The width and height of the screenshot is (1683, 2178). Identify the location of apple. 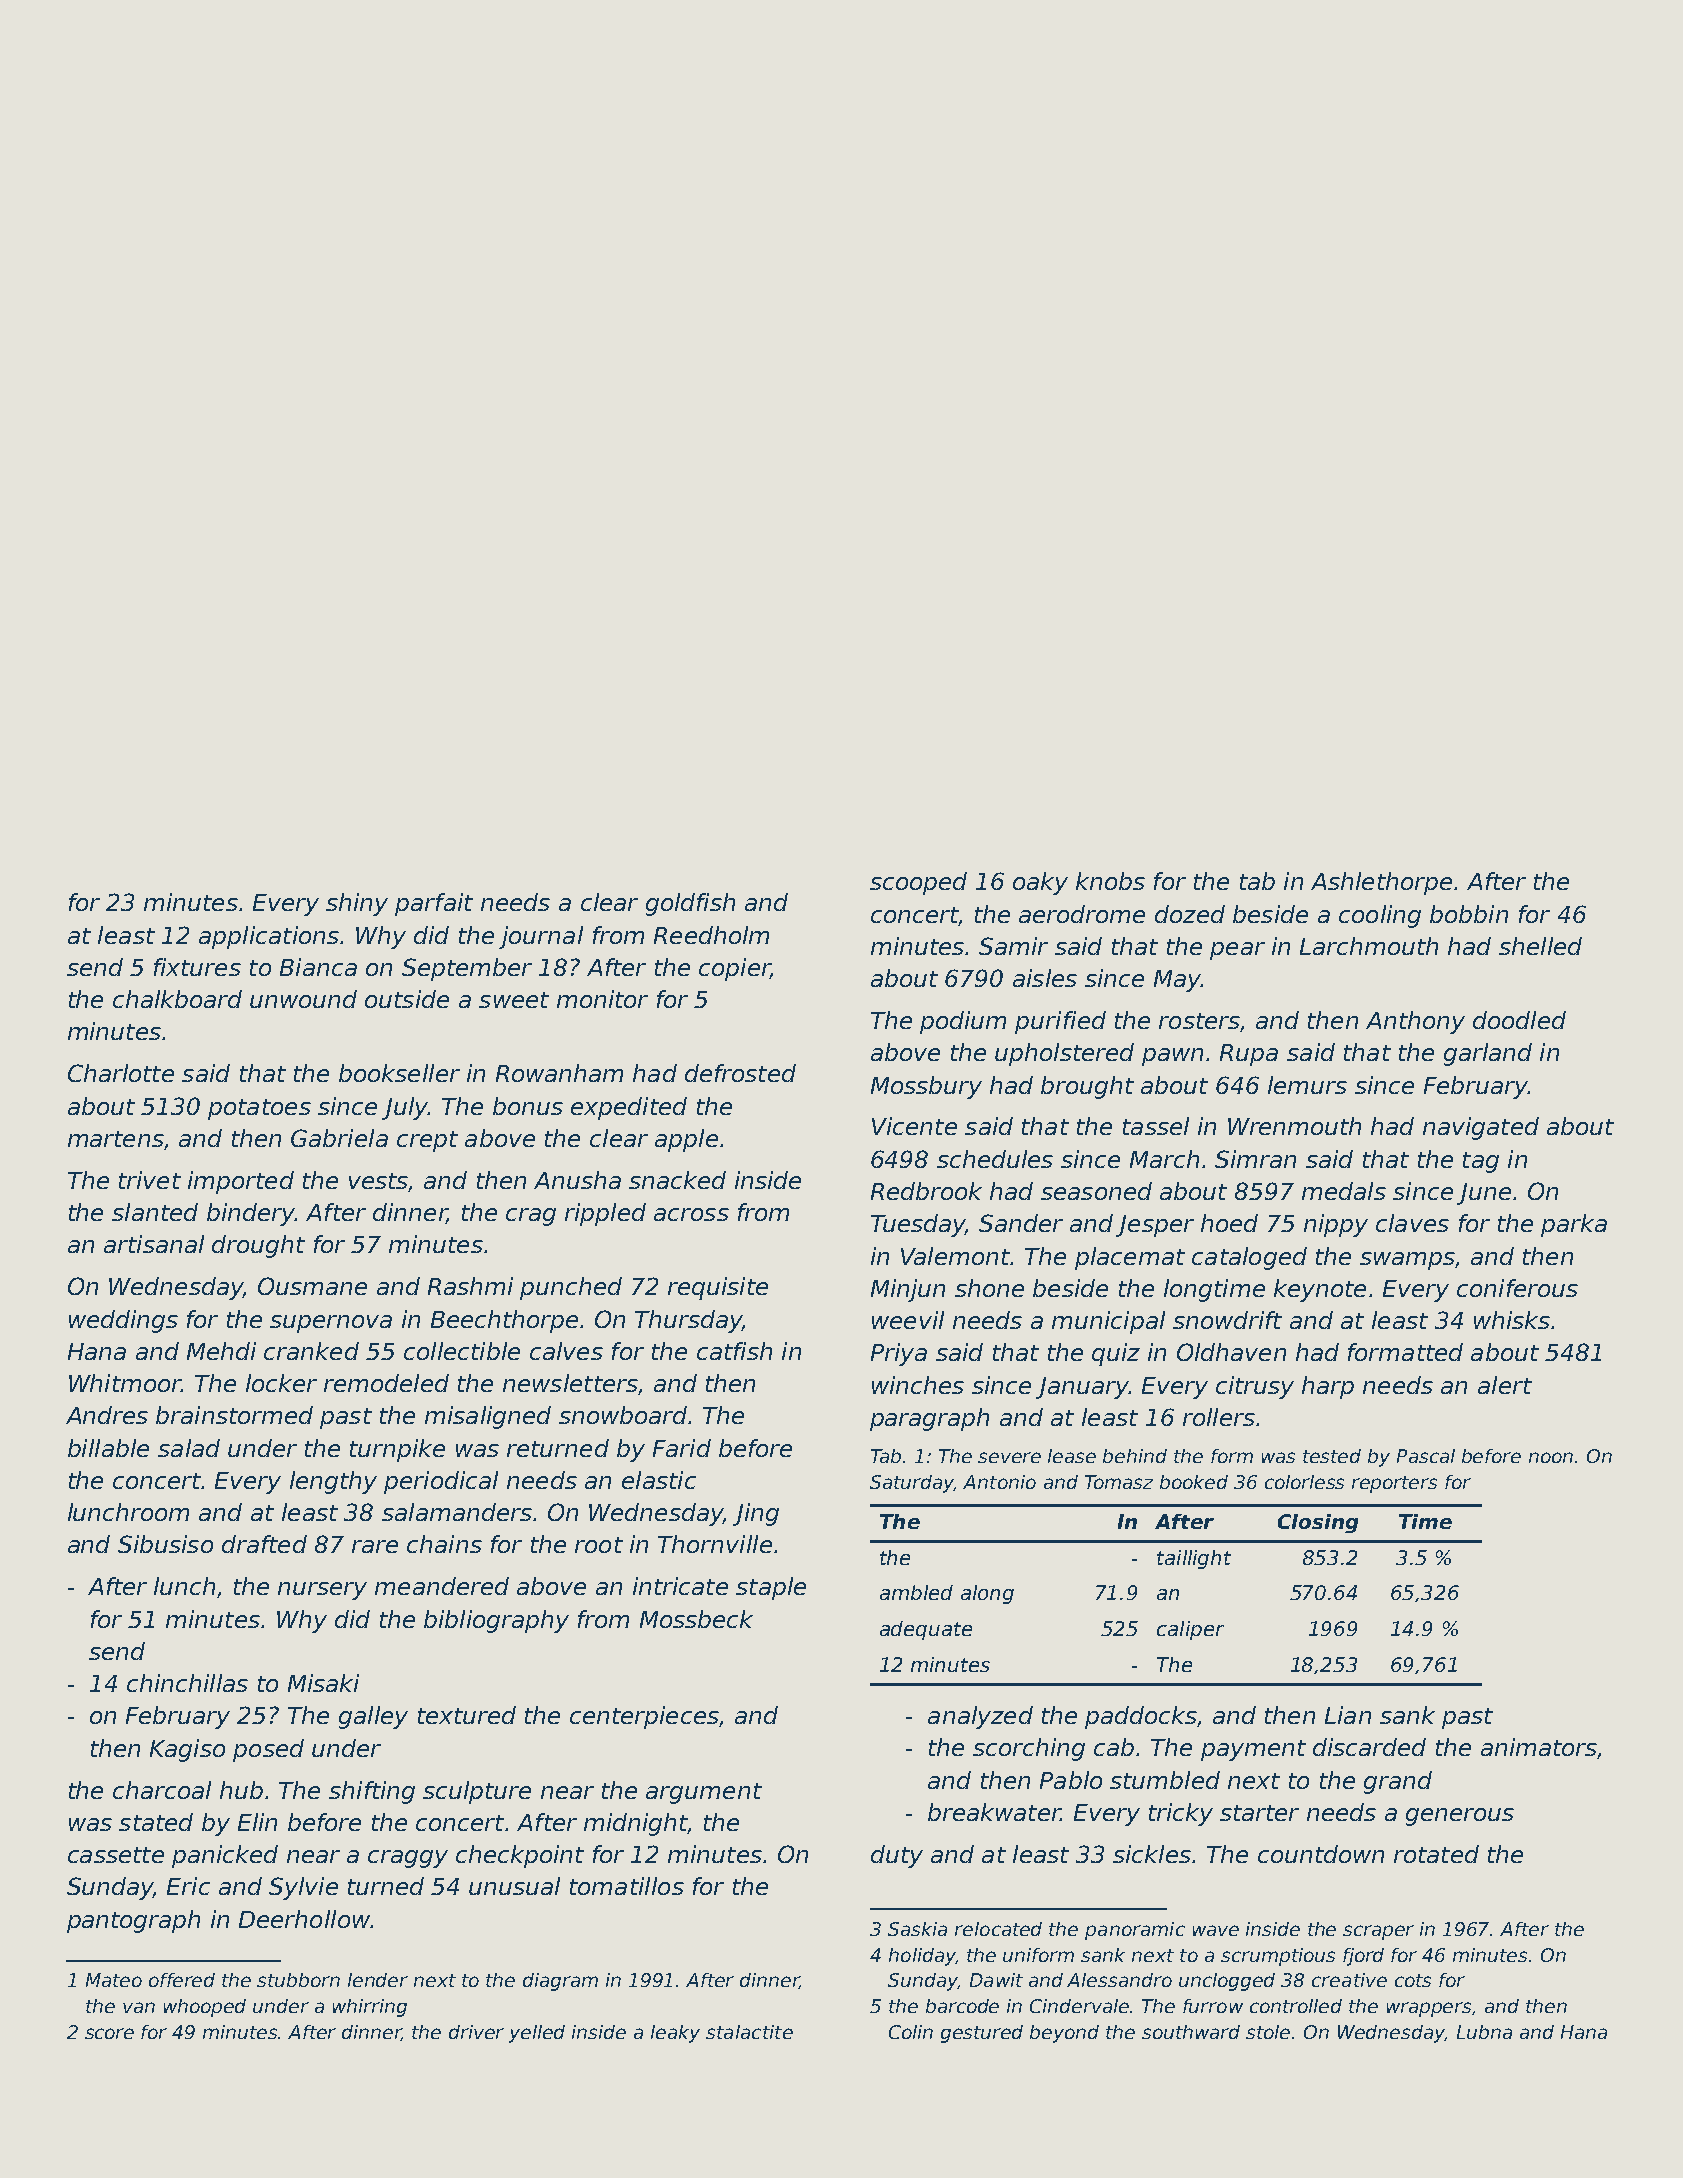
(686, 1140).
